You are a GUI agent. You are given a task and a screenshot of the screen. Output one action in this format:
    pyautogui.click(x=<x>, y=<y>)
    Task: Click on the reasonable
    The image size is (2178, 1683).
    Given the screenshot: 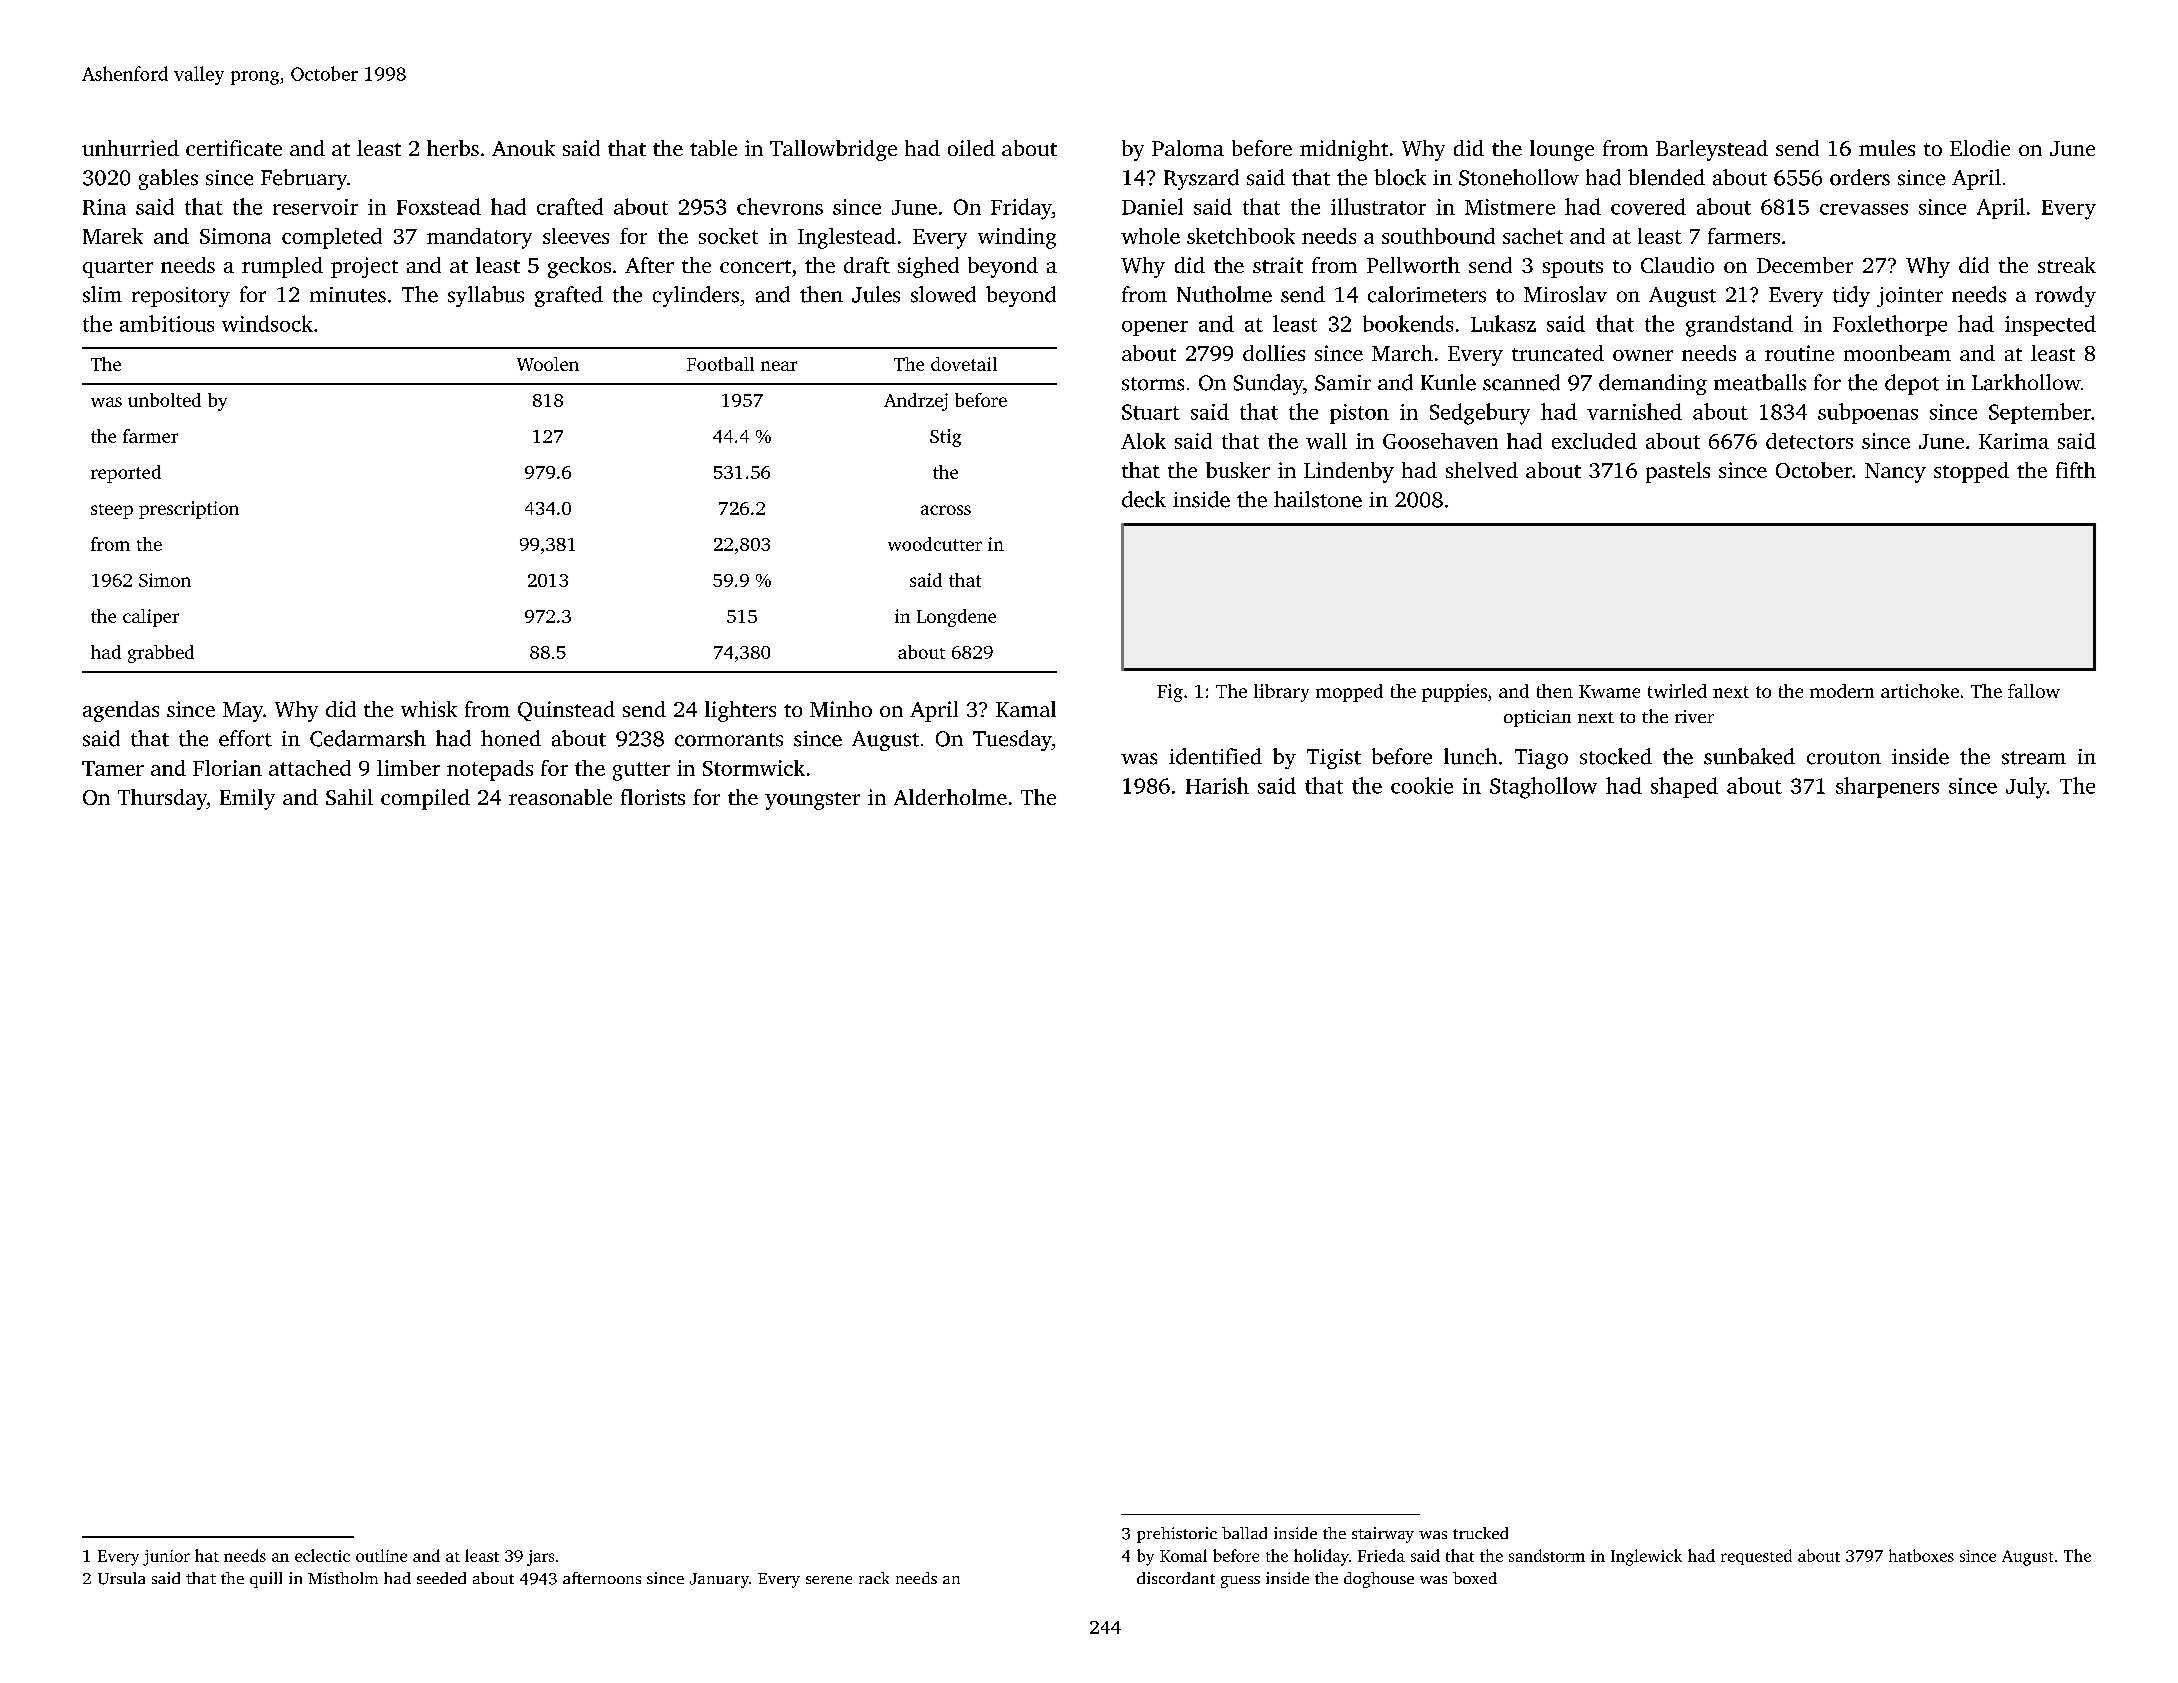 What is the action you would take?
    pyautogui.click(x=560, y=797)
